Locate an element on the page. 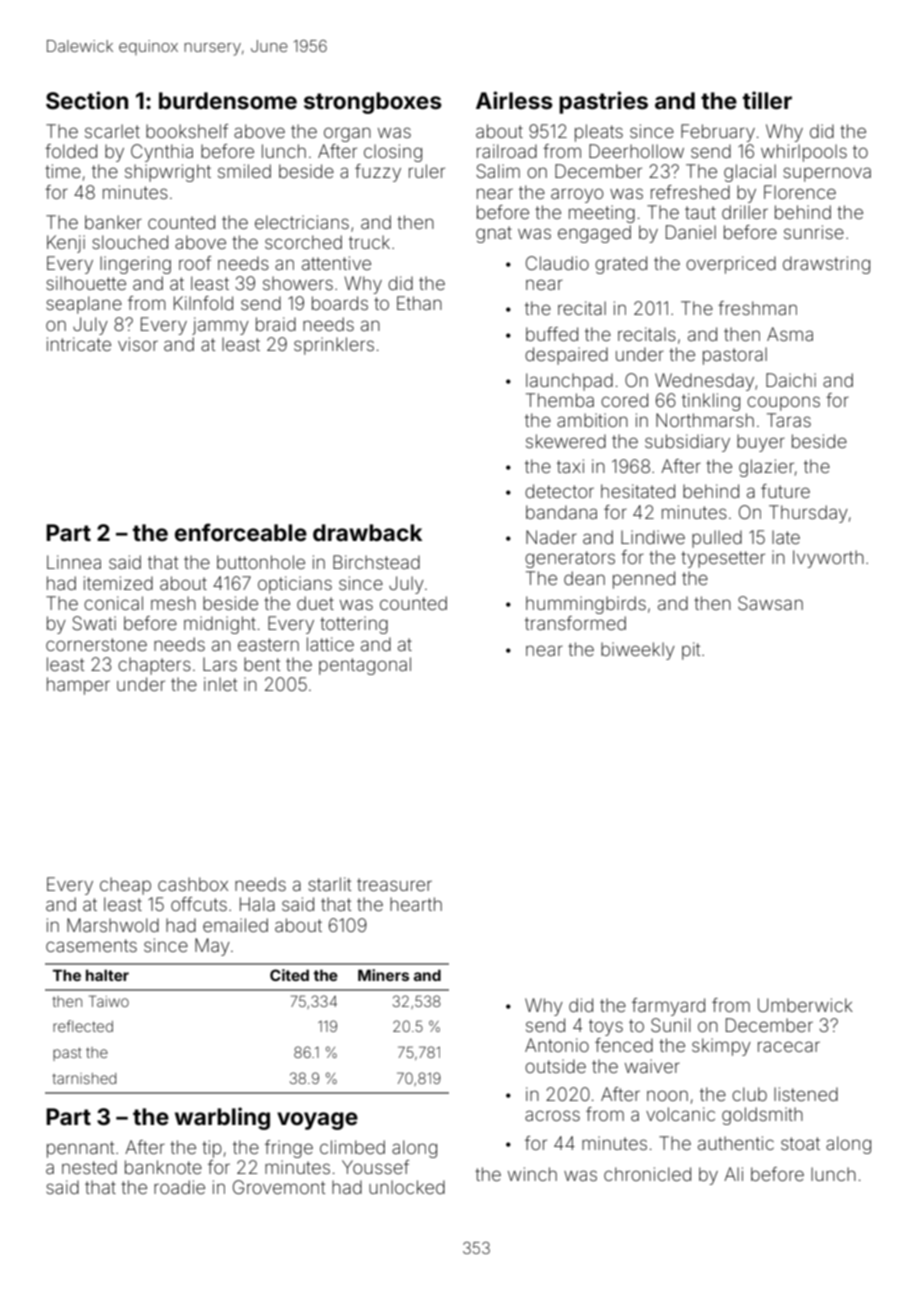 Image resolution: width=924 pixels, height=1308 pixels. chapters is located at coordinates (154, 666).
